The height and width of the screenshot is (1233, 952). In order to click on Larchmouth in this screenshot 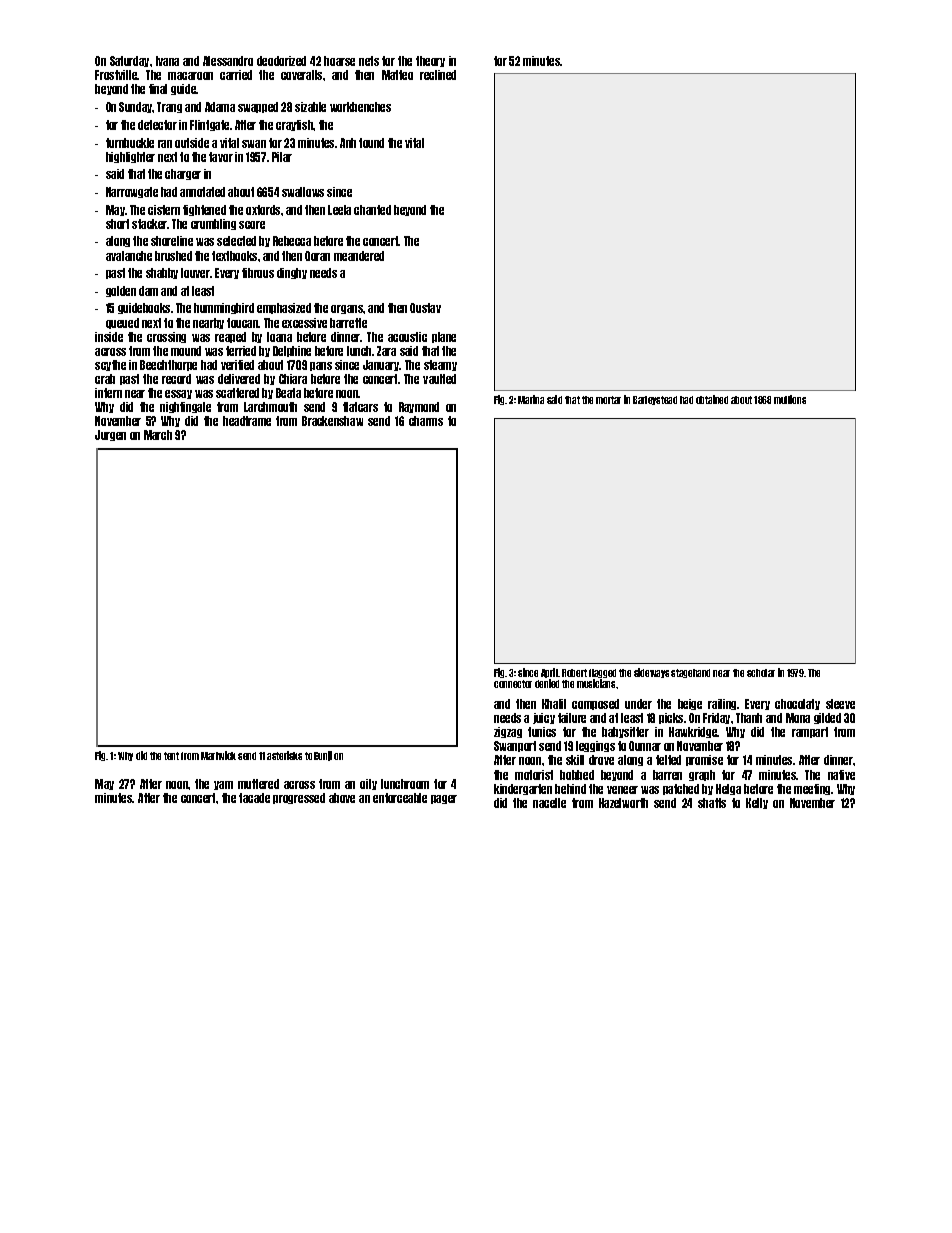, I will do `click(270, 407)`.
